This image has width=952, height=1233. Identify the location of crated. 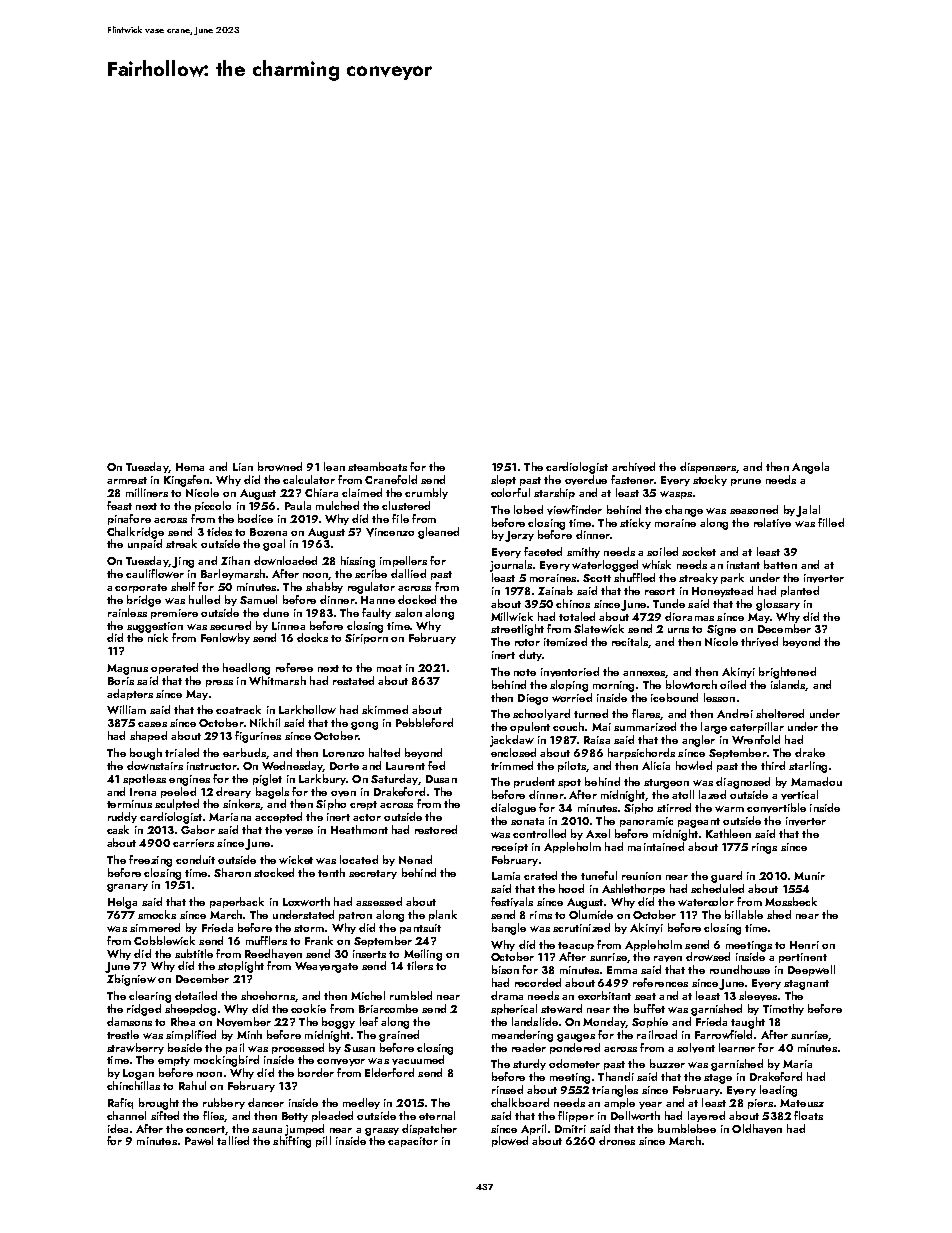
(540, 875).
